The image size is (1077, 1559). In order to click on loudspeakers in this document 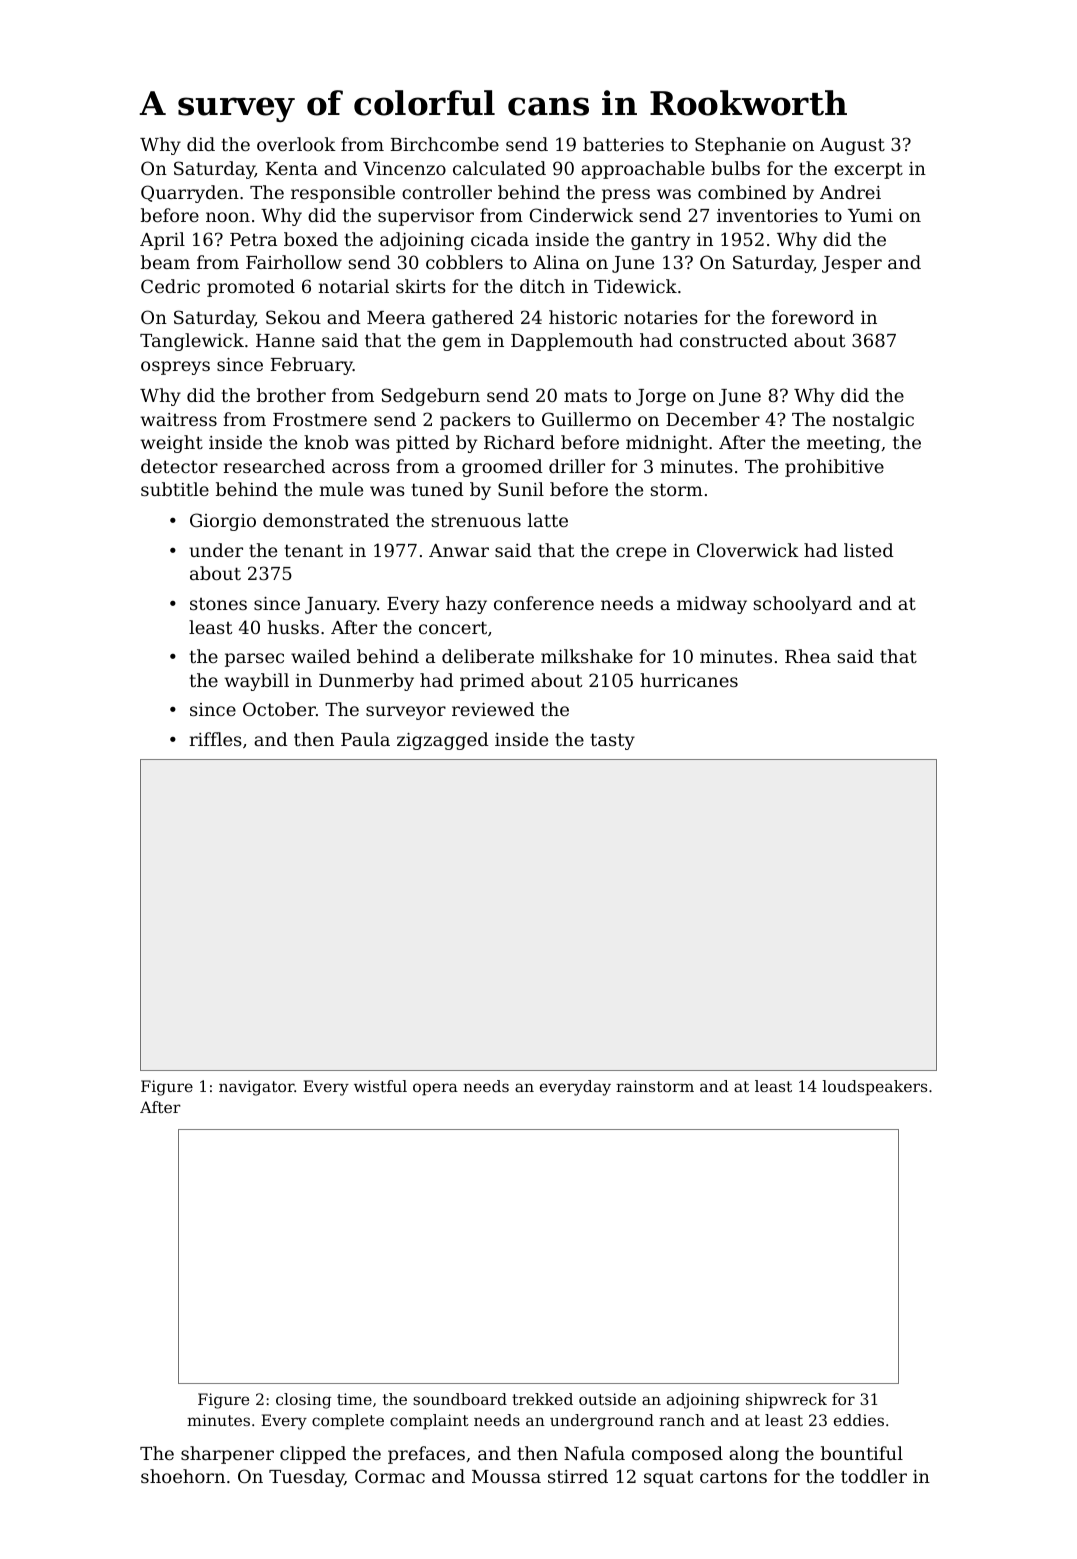, I will do `click(875, 1088)`.
